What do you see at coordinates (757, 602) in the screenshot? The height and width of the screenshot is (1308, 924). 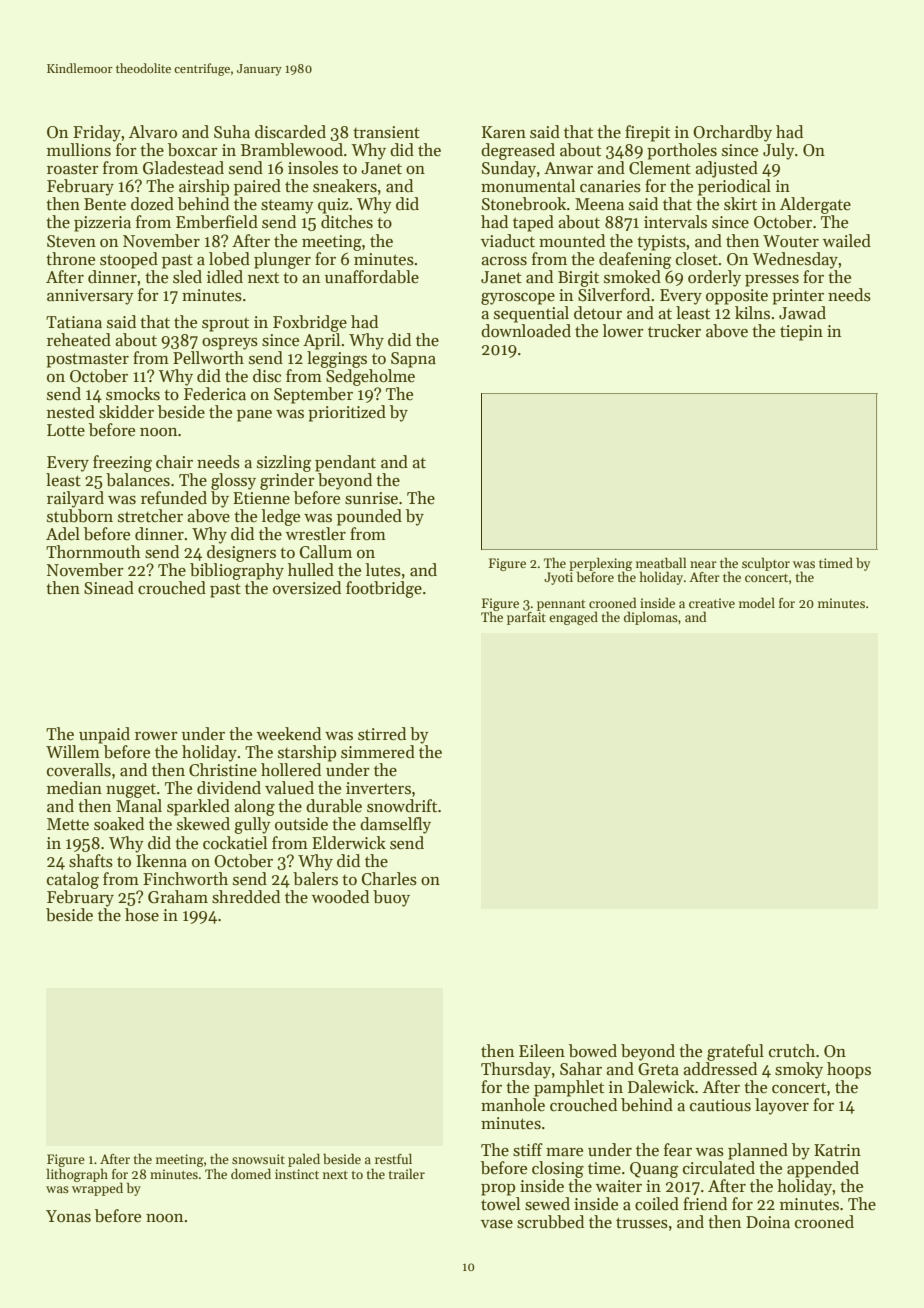 I see `model` at bounding box center [757, 602].
